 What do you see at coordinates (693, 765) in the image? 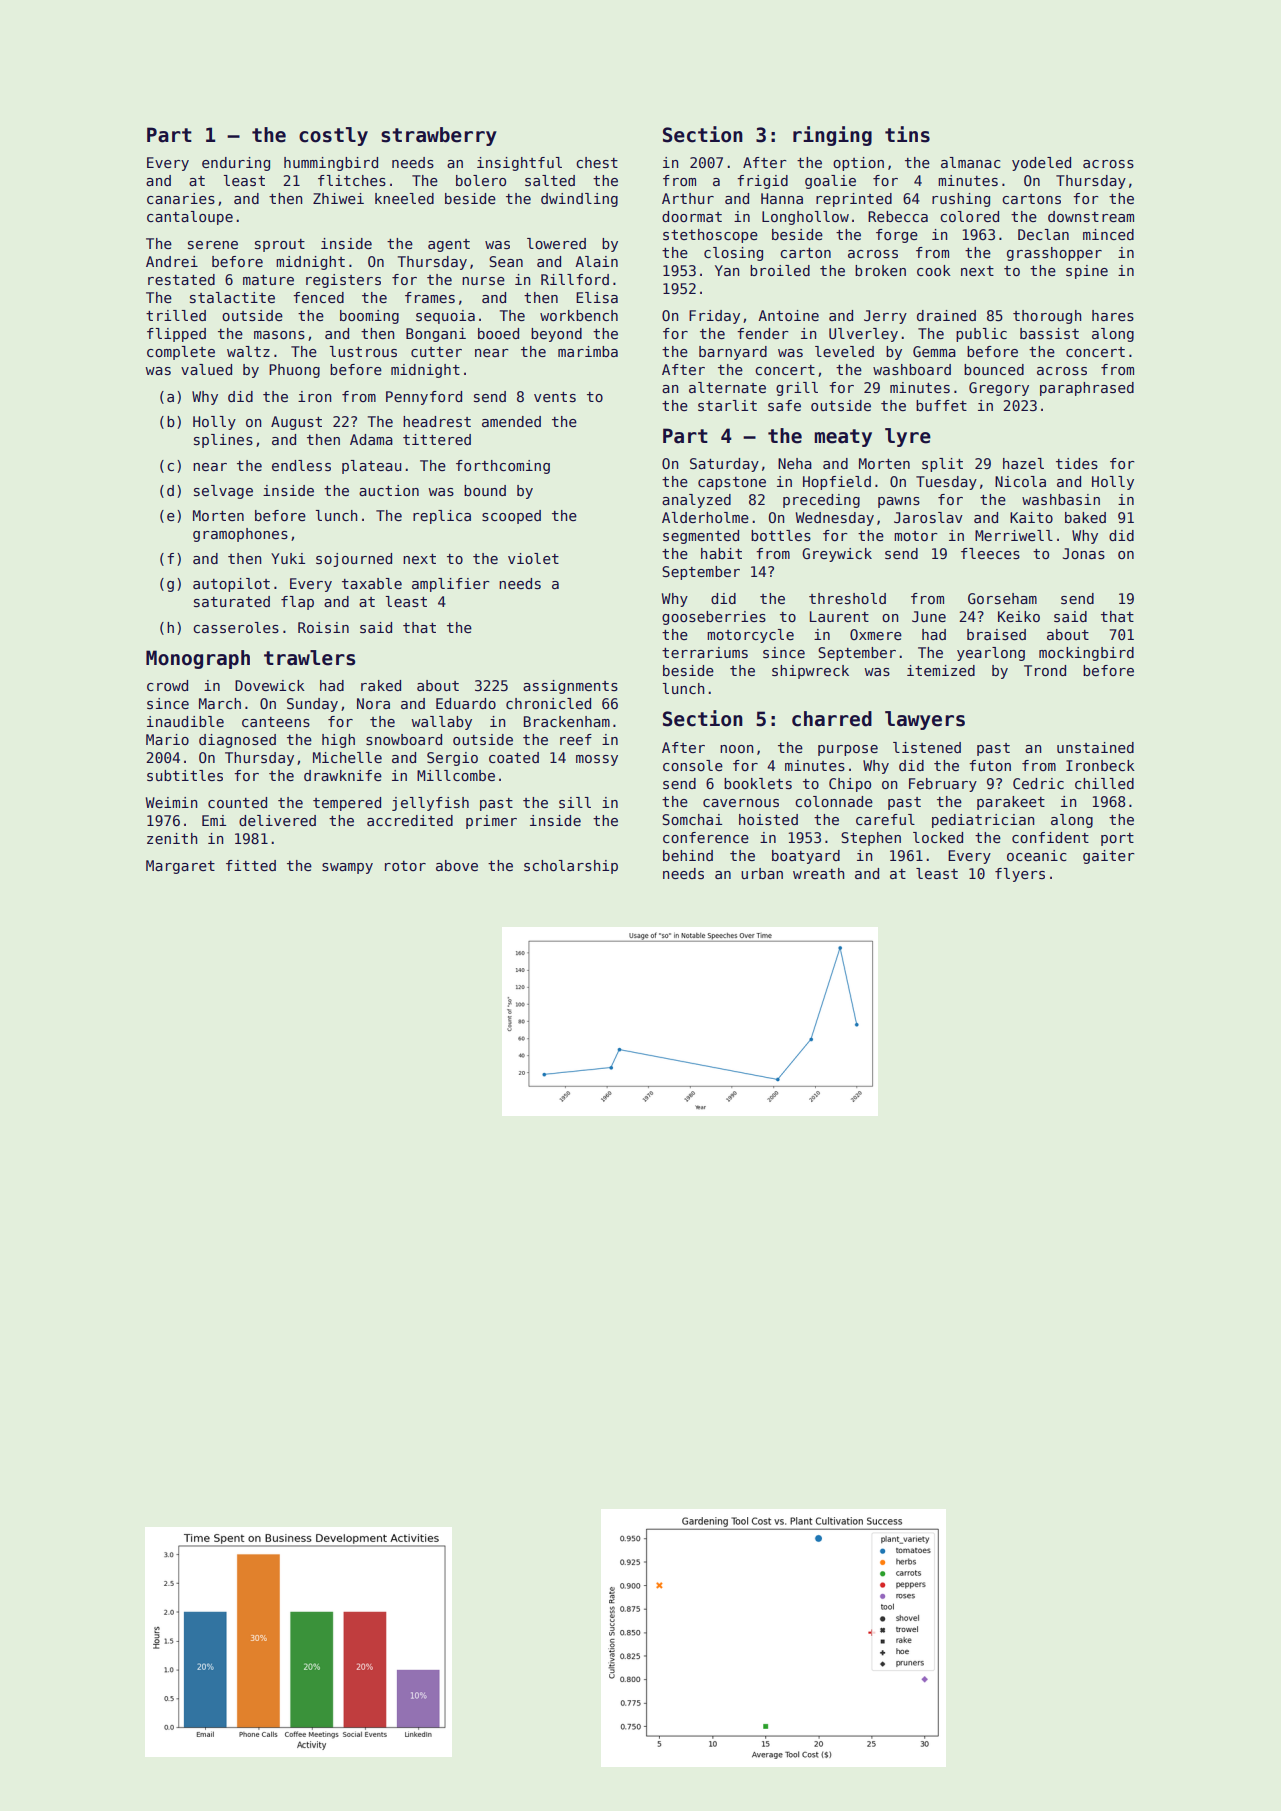
I see `console` at bounding box center [693, 765].
